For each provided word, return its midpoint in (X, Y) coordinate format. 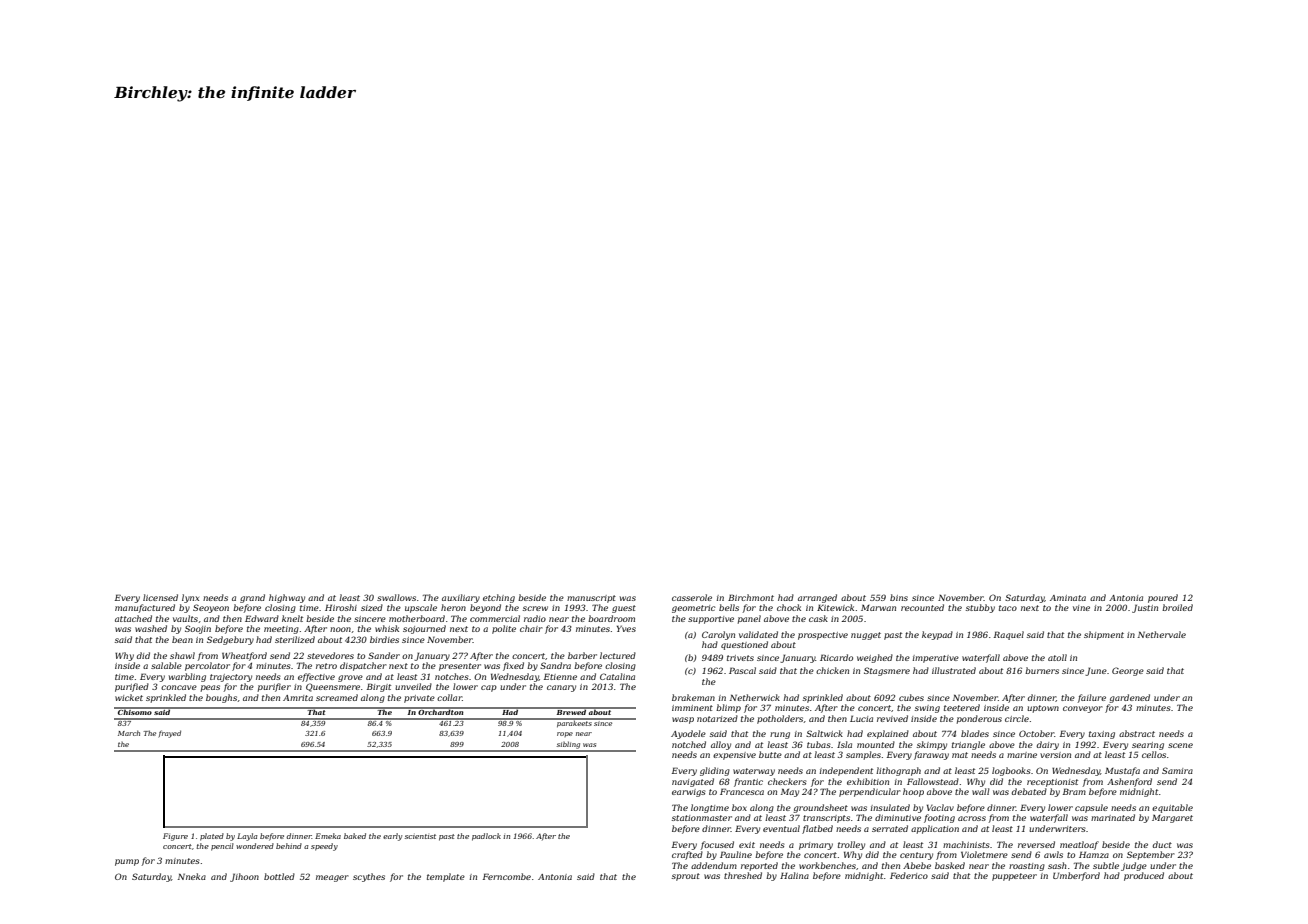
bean (182, 639)
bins (899, 597)
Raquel (1009, 635)
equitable (1172, 808)
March (129, 733)
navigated (693, 782)
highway (287, 598)
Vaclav (940, 807)
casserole (692, 597)
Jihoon (244, 877)
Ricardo (836, 657)
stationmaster (702, 818)
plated (212, 837)
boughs (221, 698)
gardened (1129, 698)
